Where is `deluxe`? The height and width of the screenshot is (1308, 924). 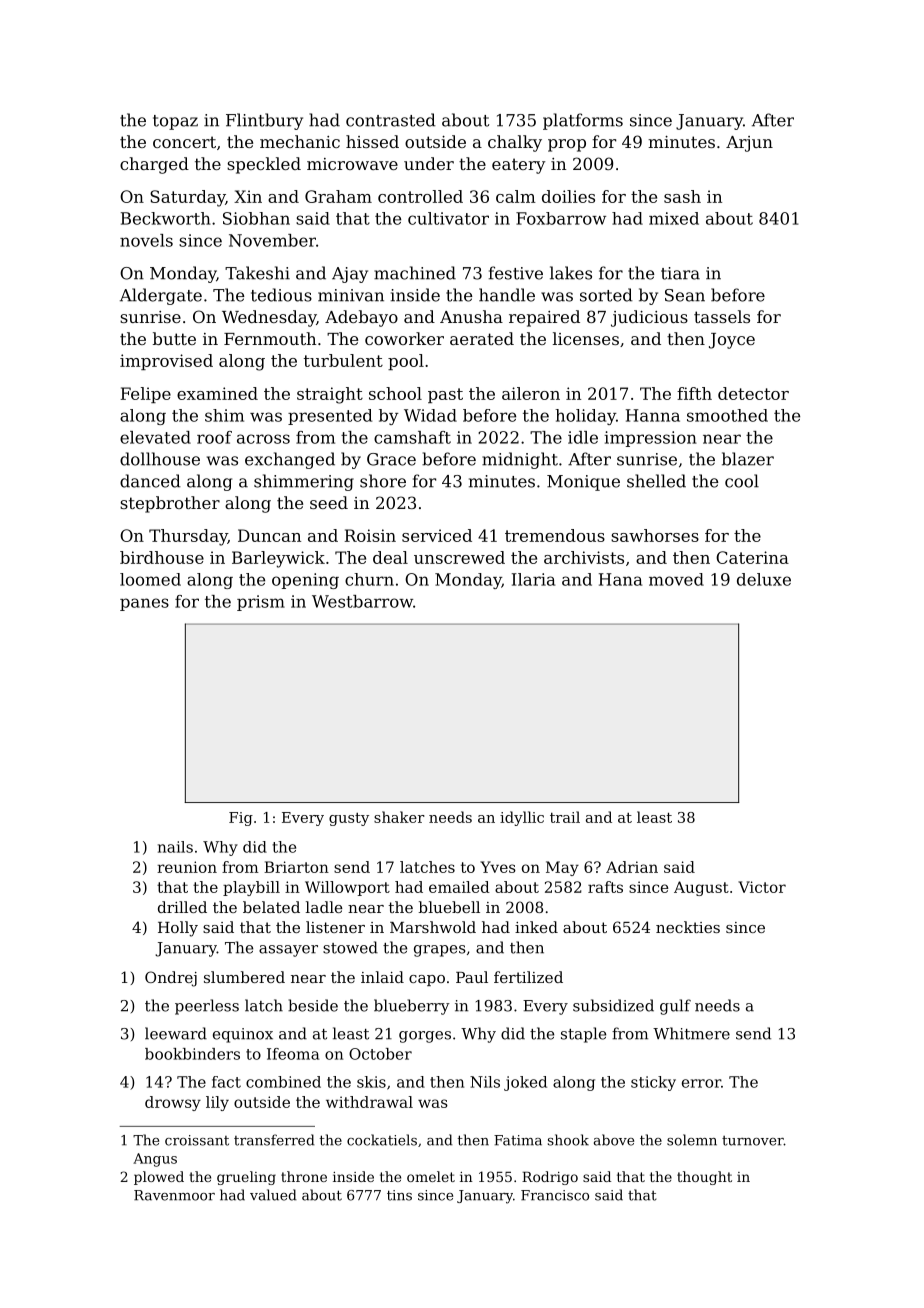 deluxe is located at coordinates (764, 579).
